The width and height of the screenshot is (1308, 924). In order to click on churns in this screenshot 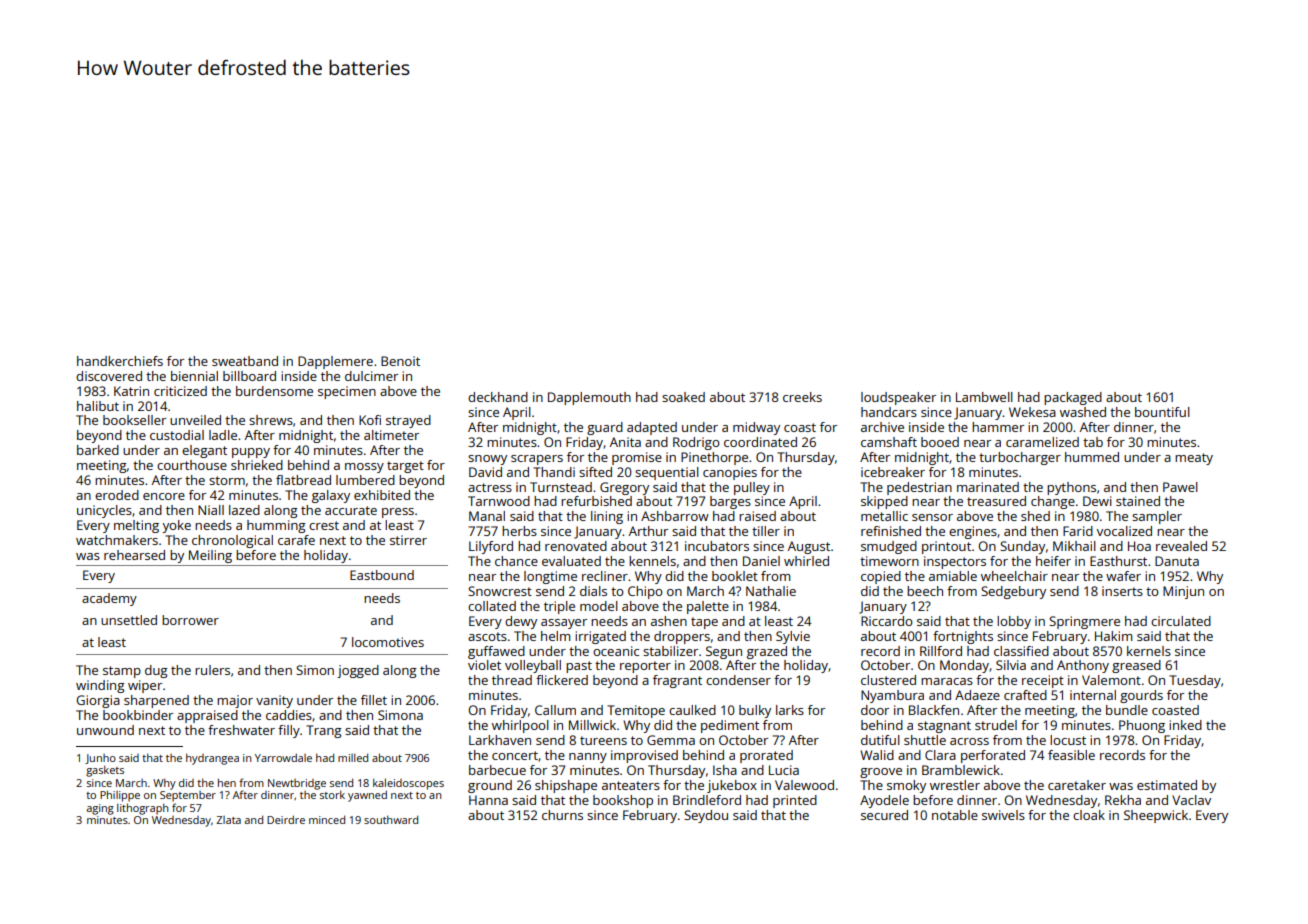, I will do `click(562, 815)`.
